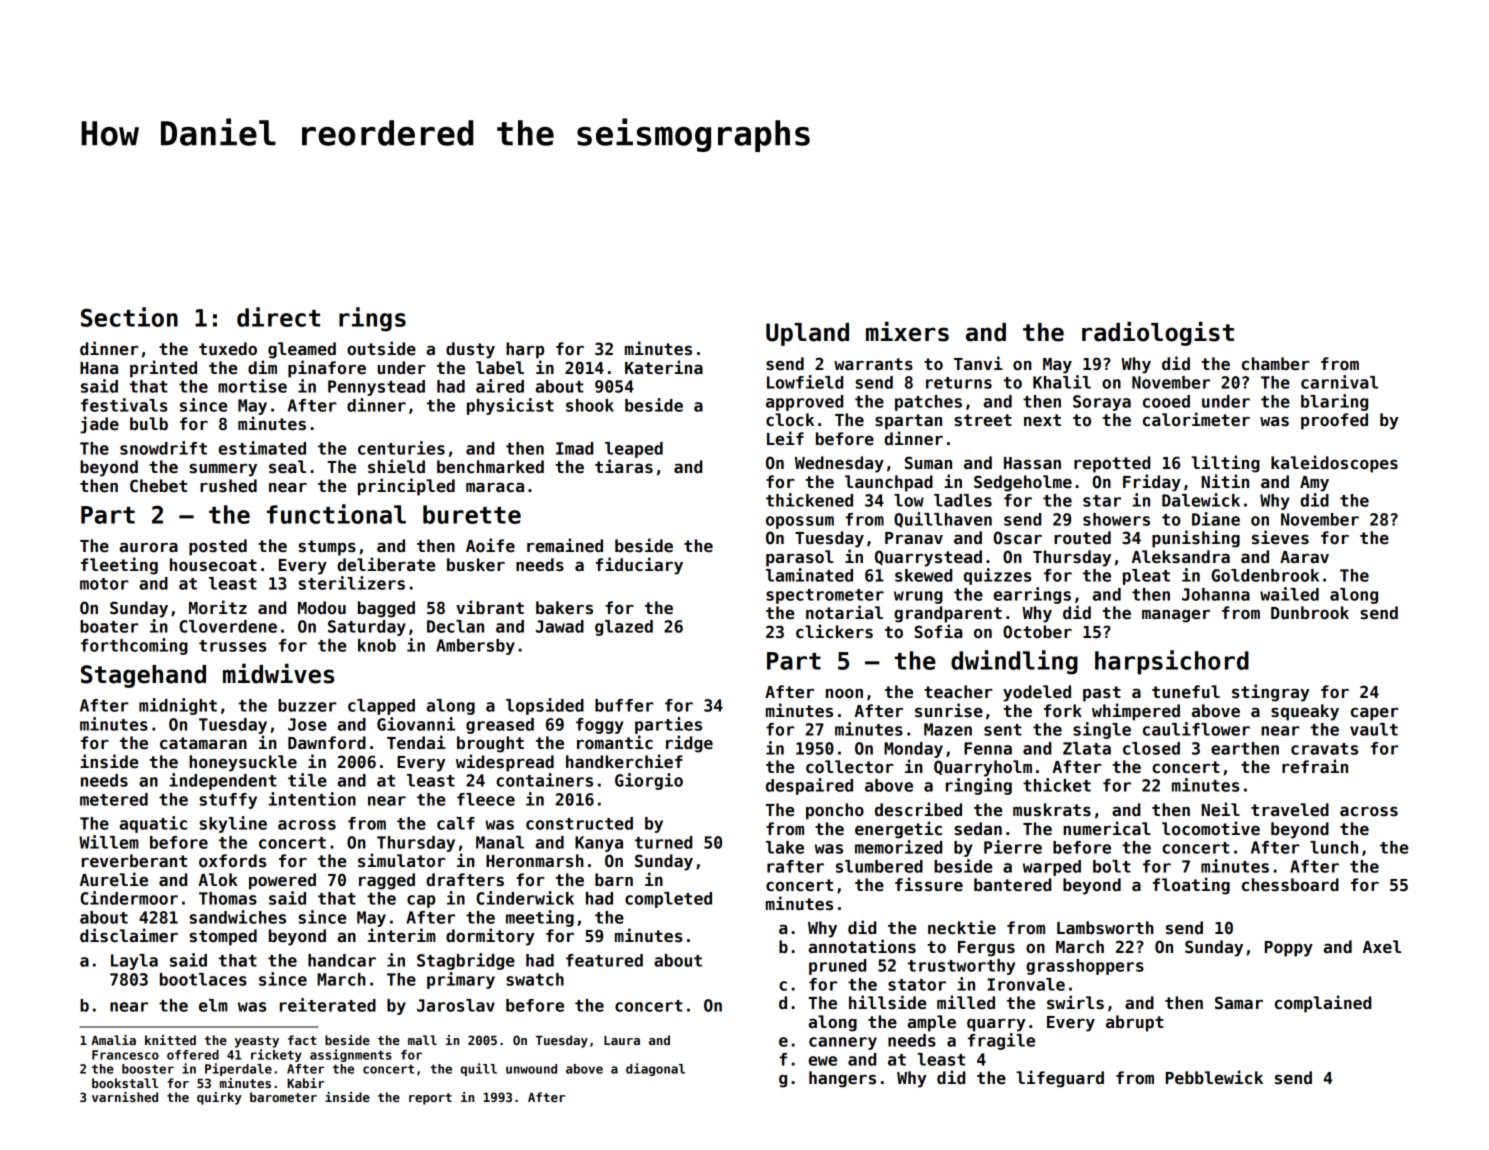 The width and height of the page is (1489, 1150). What do you see at coordinates (223, 937) in the page?
I see `stomped` at bounding box center [223, 937].
